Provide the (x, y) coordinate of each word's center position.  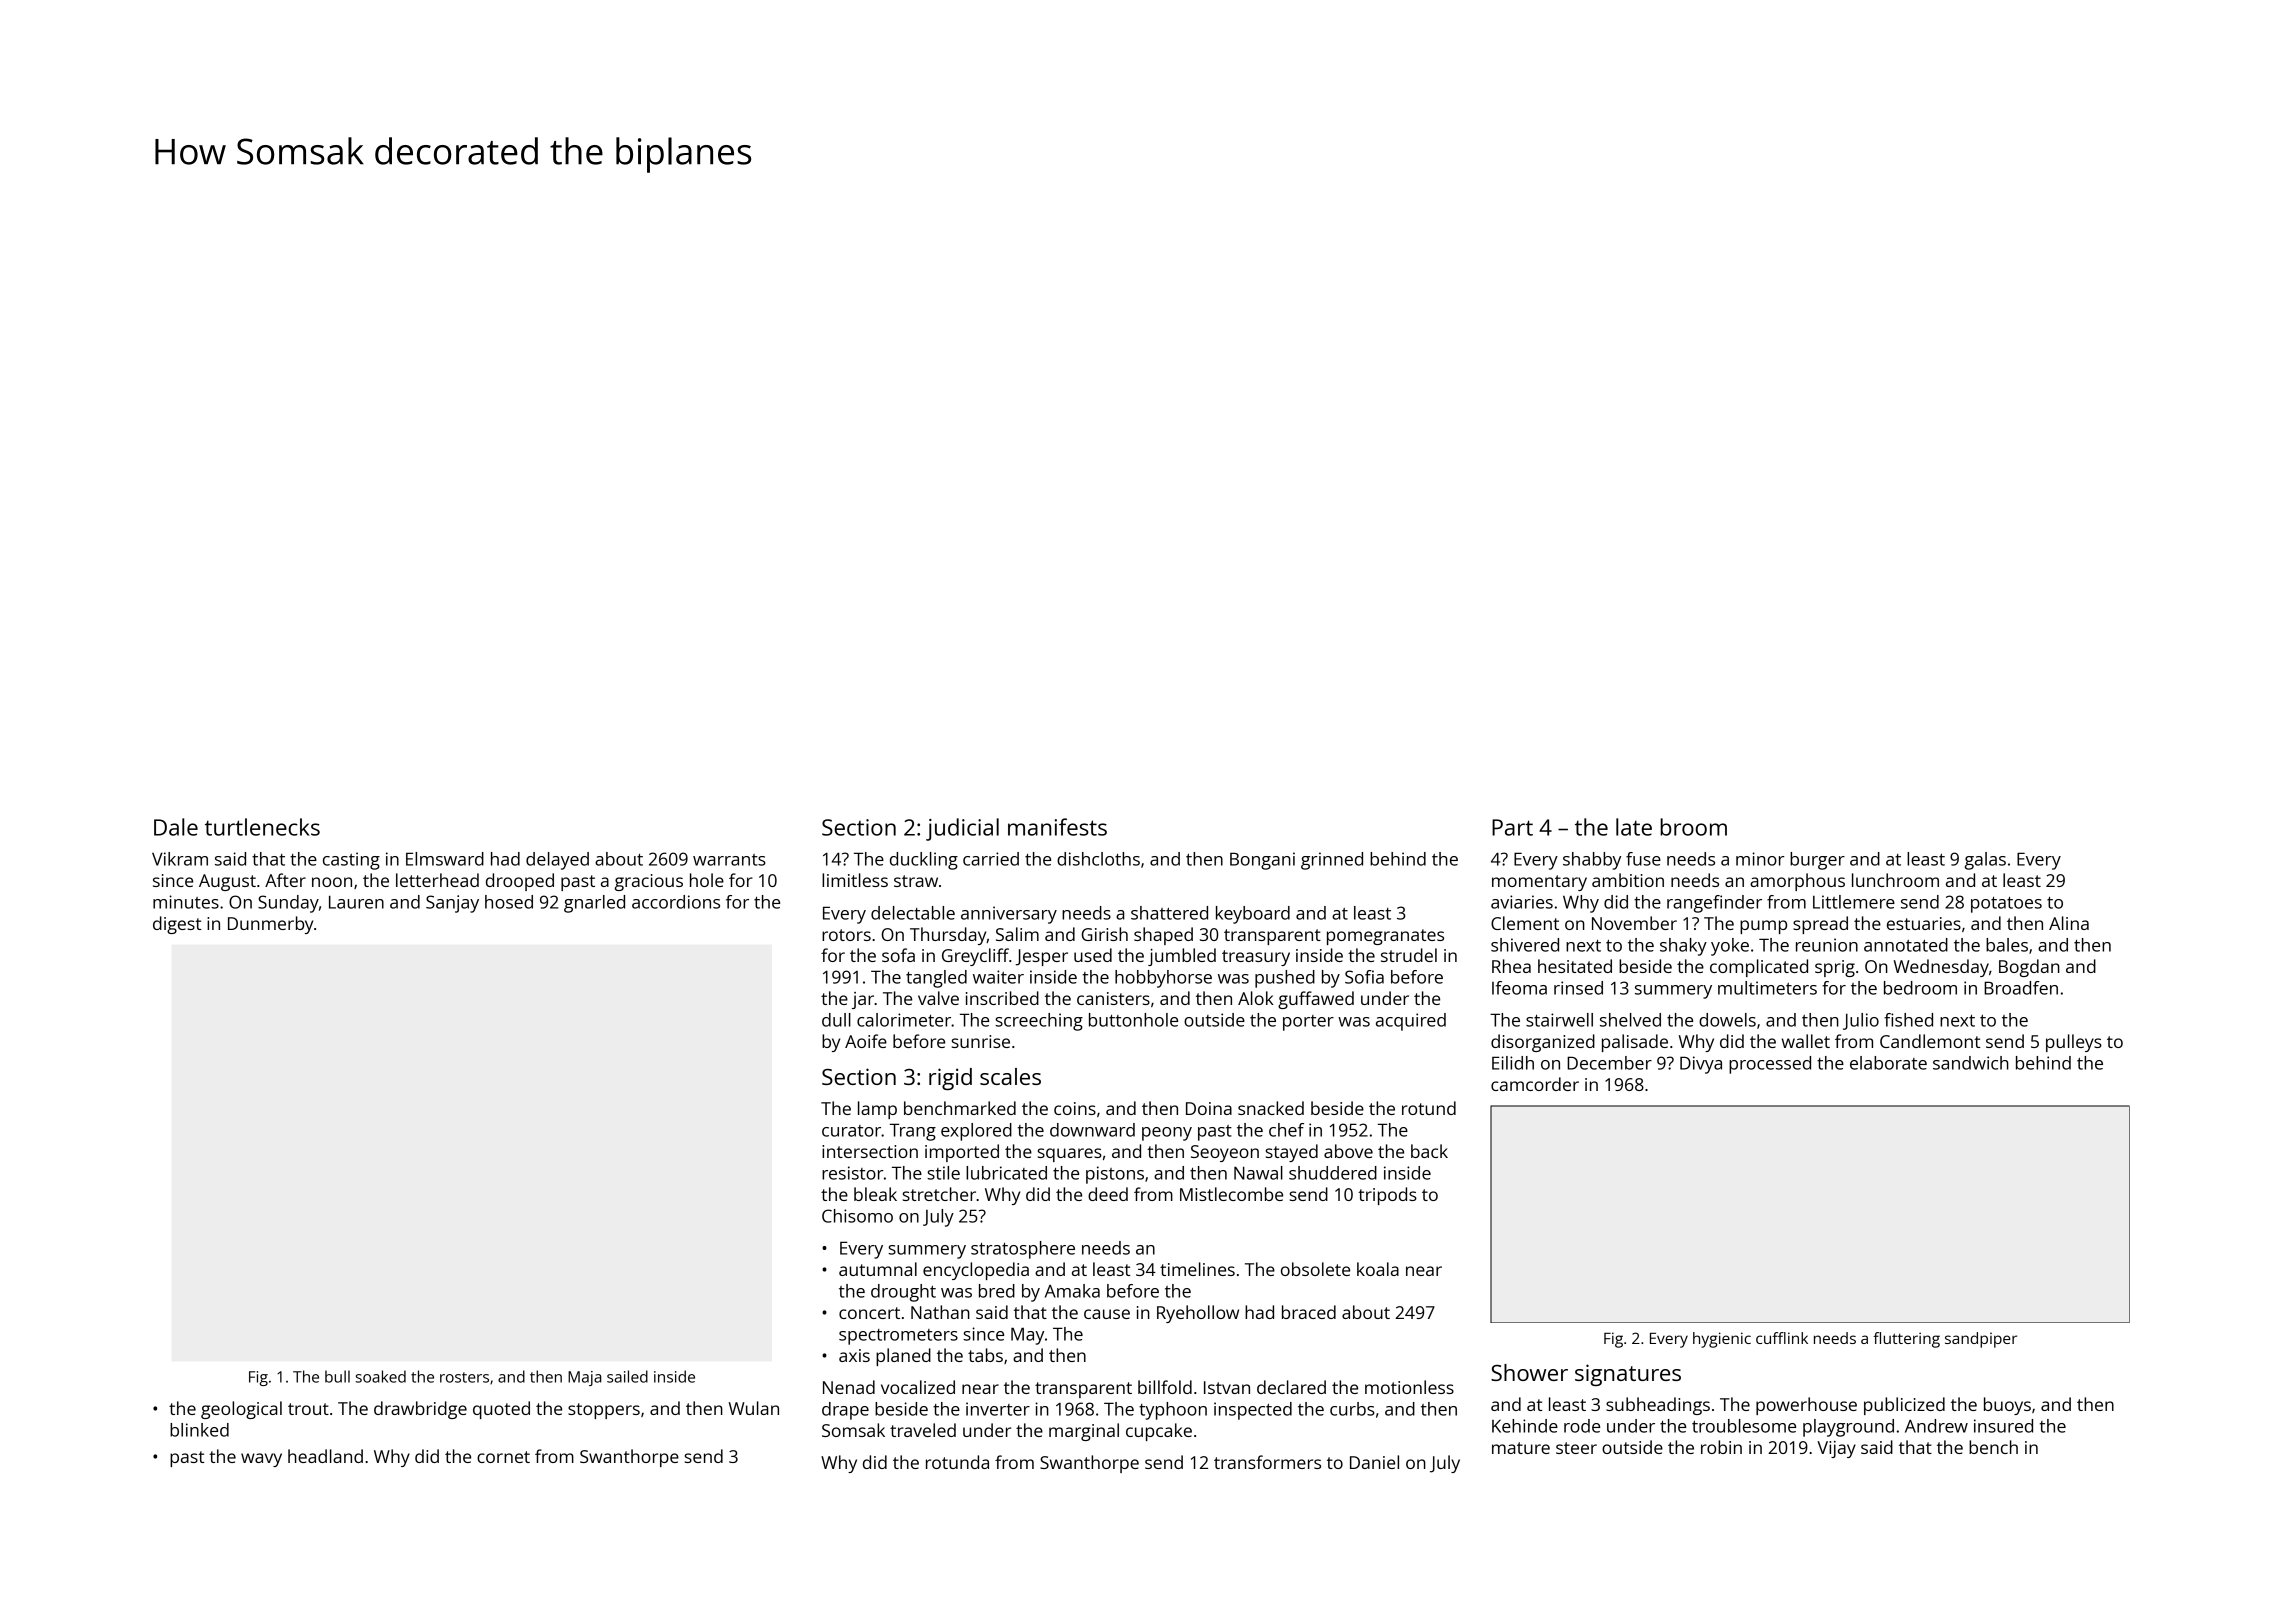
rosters (464, 1377)
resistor (853, 1173)
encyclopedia (976, 1271)
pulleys (2074, 1043)
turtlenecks (262, 827)
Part (1512, 827)
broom (1693, 827)
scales (1010, 1076)
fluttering (1906, 1340)
